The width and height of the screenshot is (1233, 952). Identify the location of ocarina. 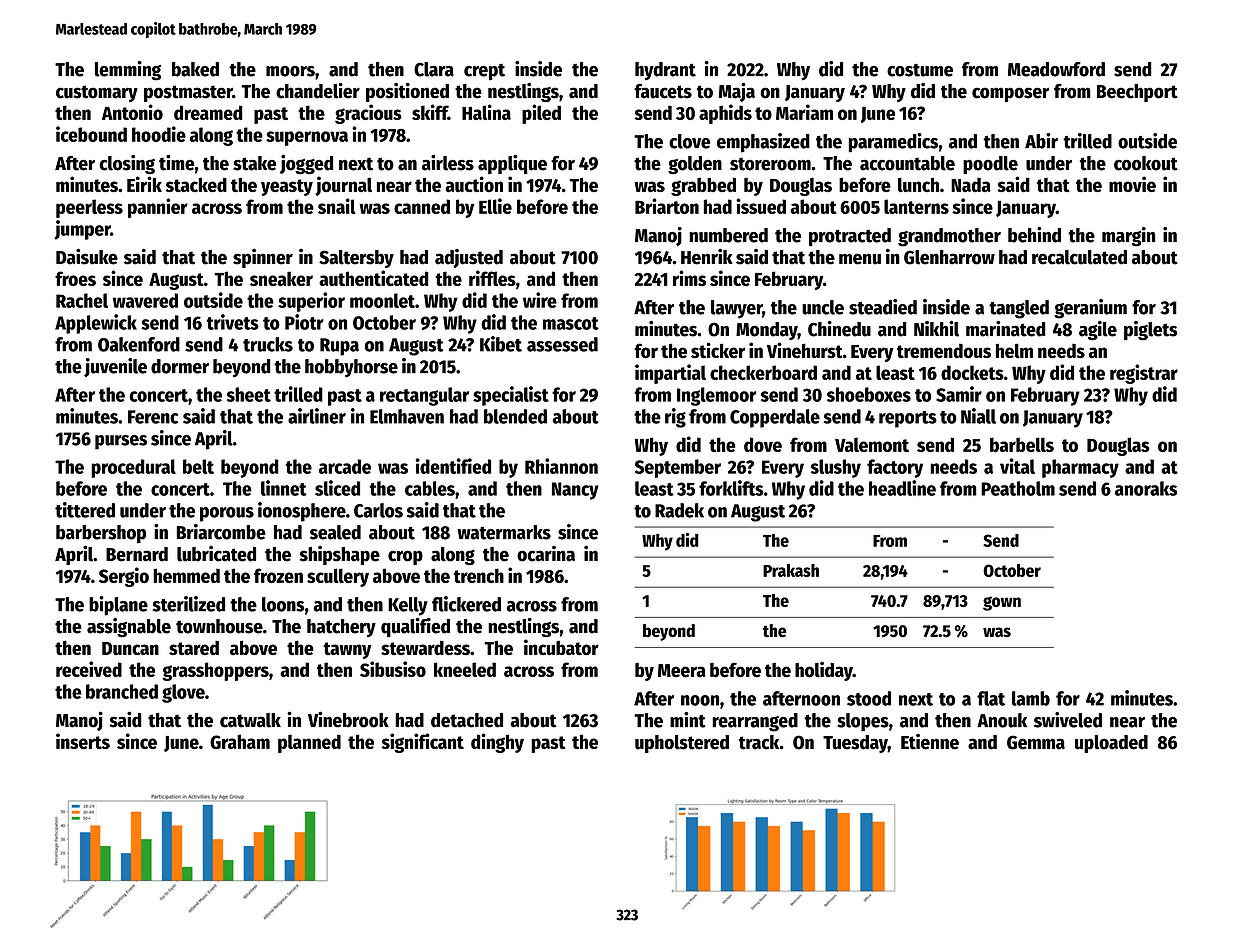
(546, 554).
